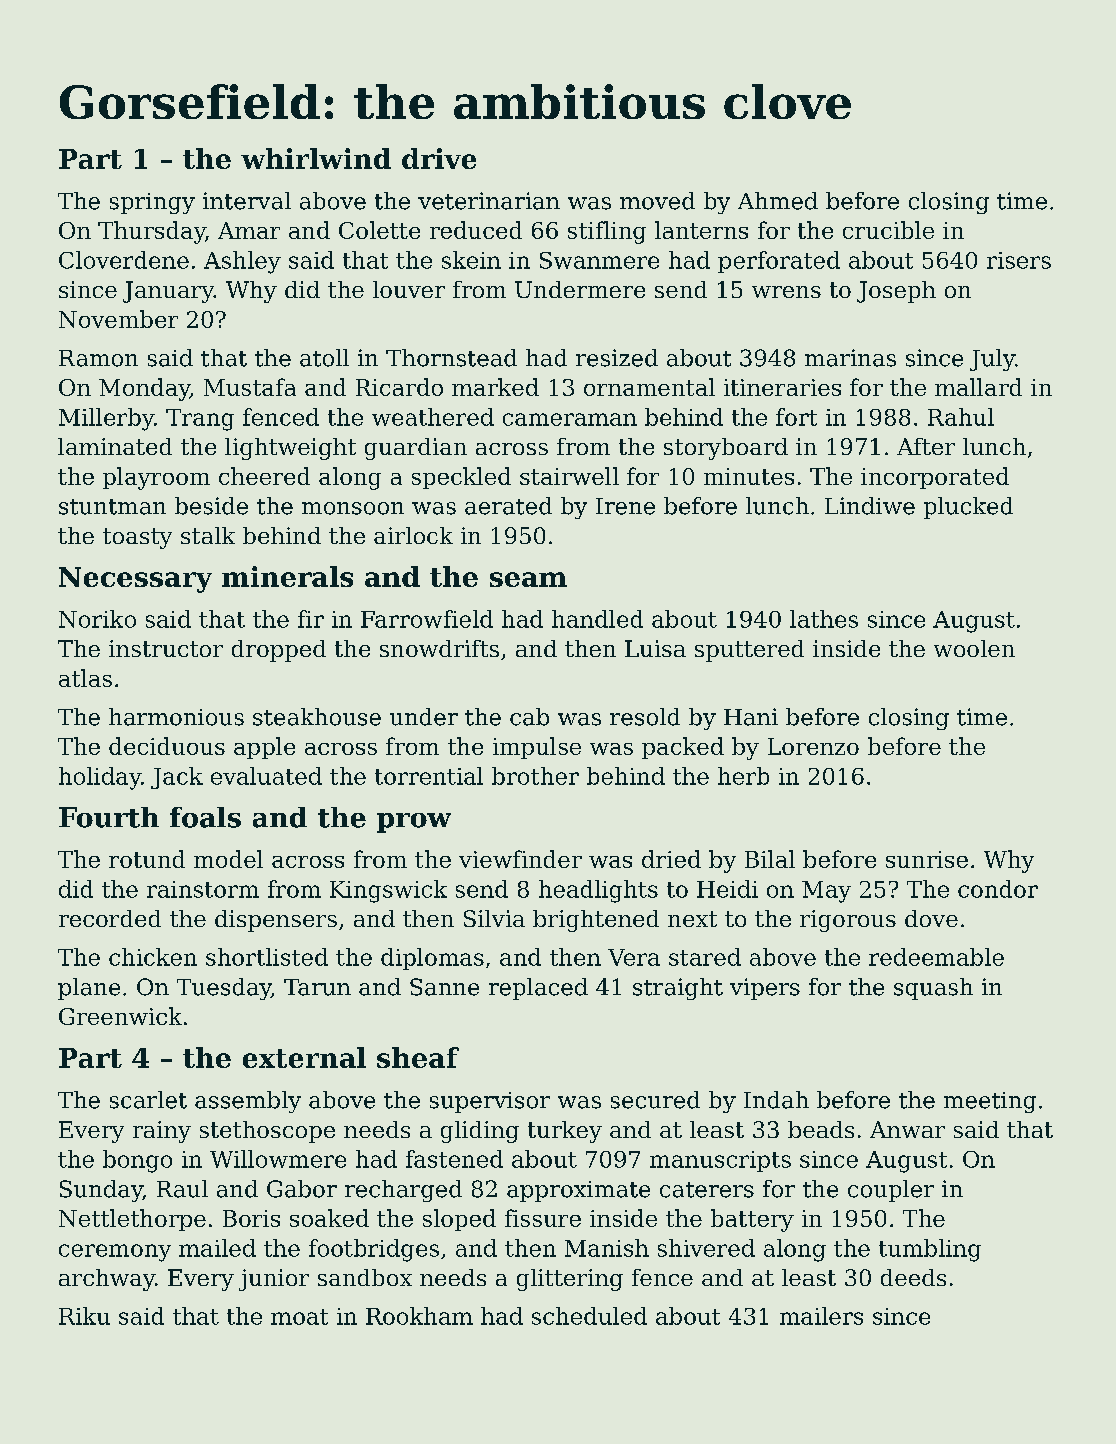  Describe the element at coordinates (813, 746) in the screenshot. I see `Lorenzo` at that location.
